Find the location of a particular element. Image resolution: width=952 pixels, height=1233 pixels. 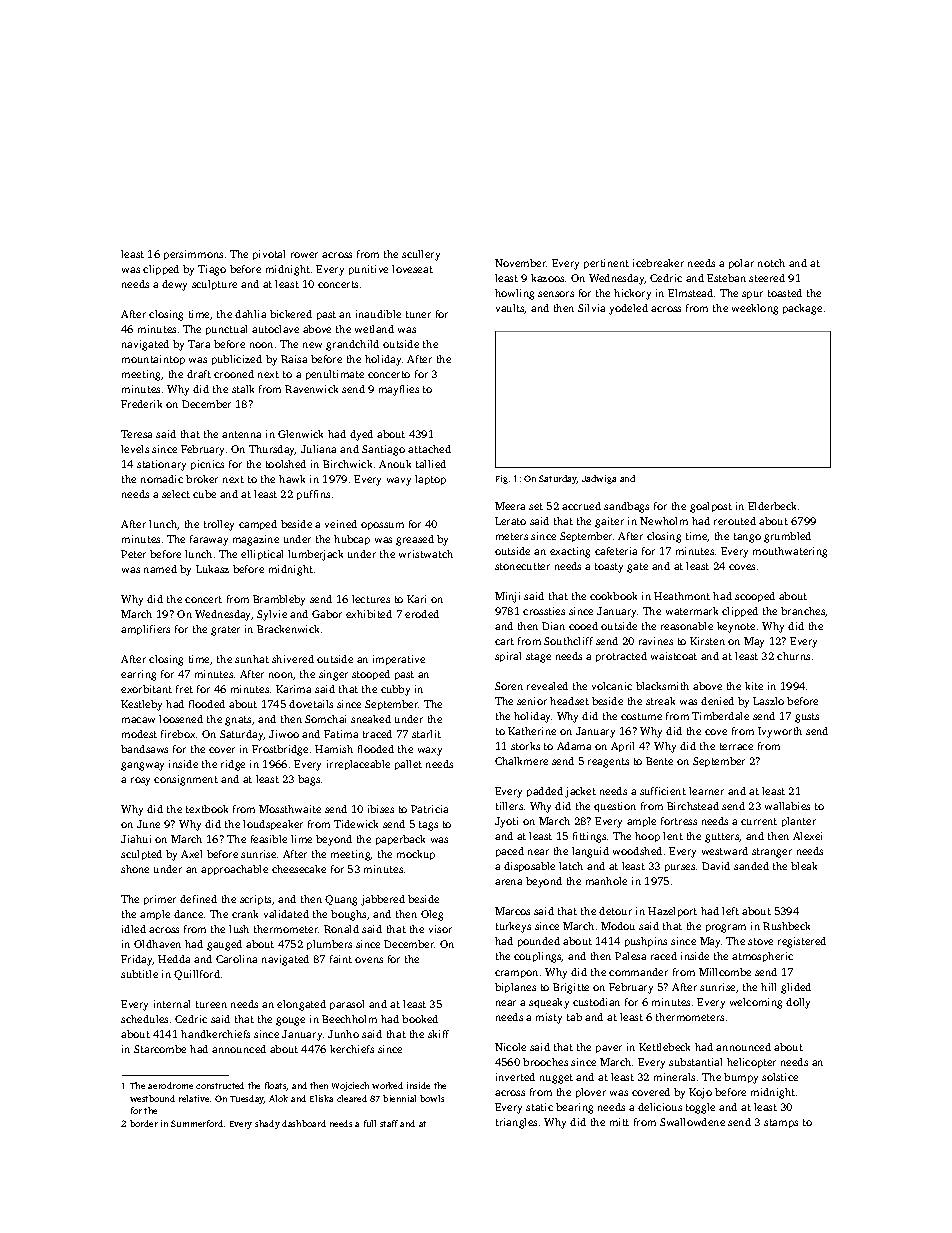

Fig is located at coordinates (502, 479).
